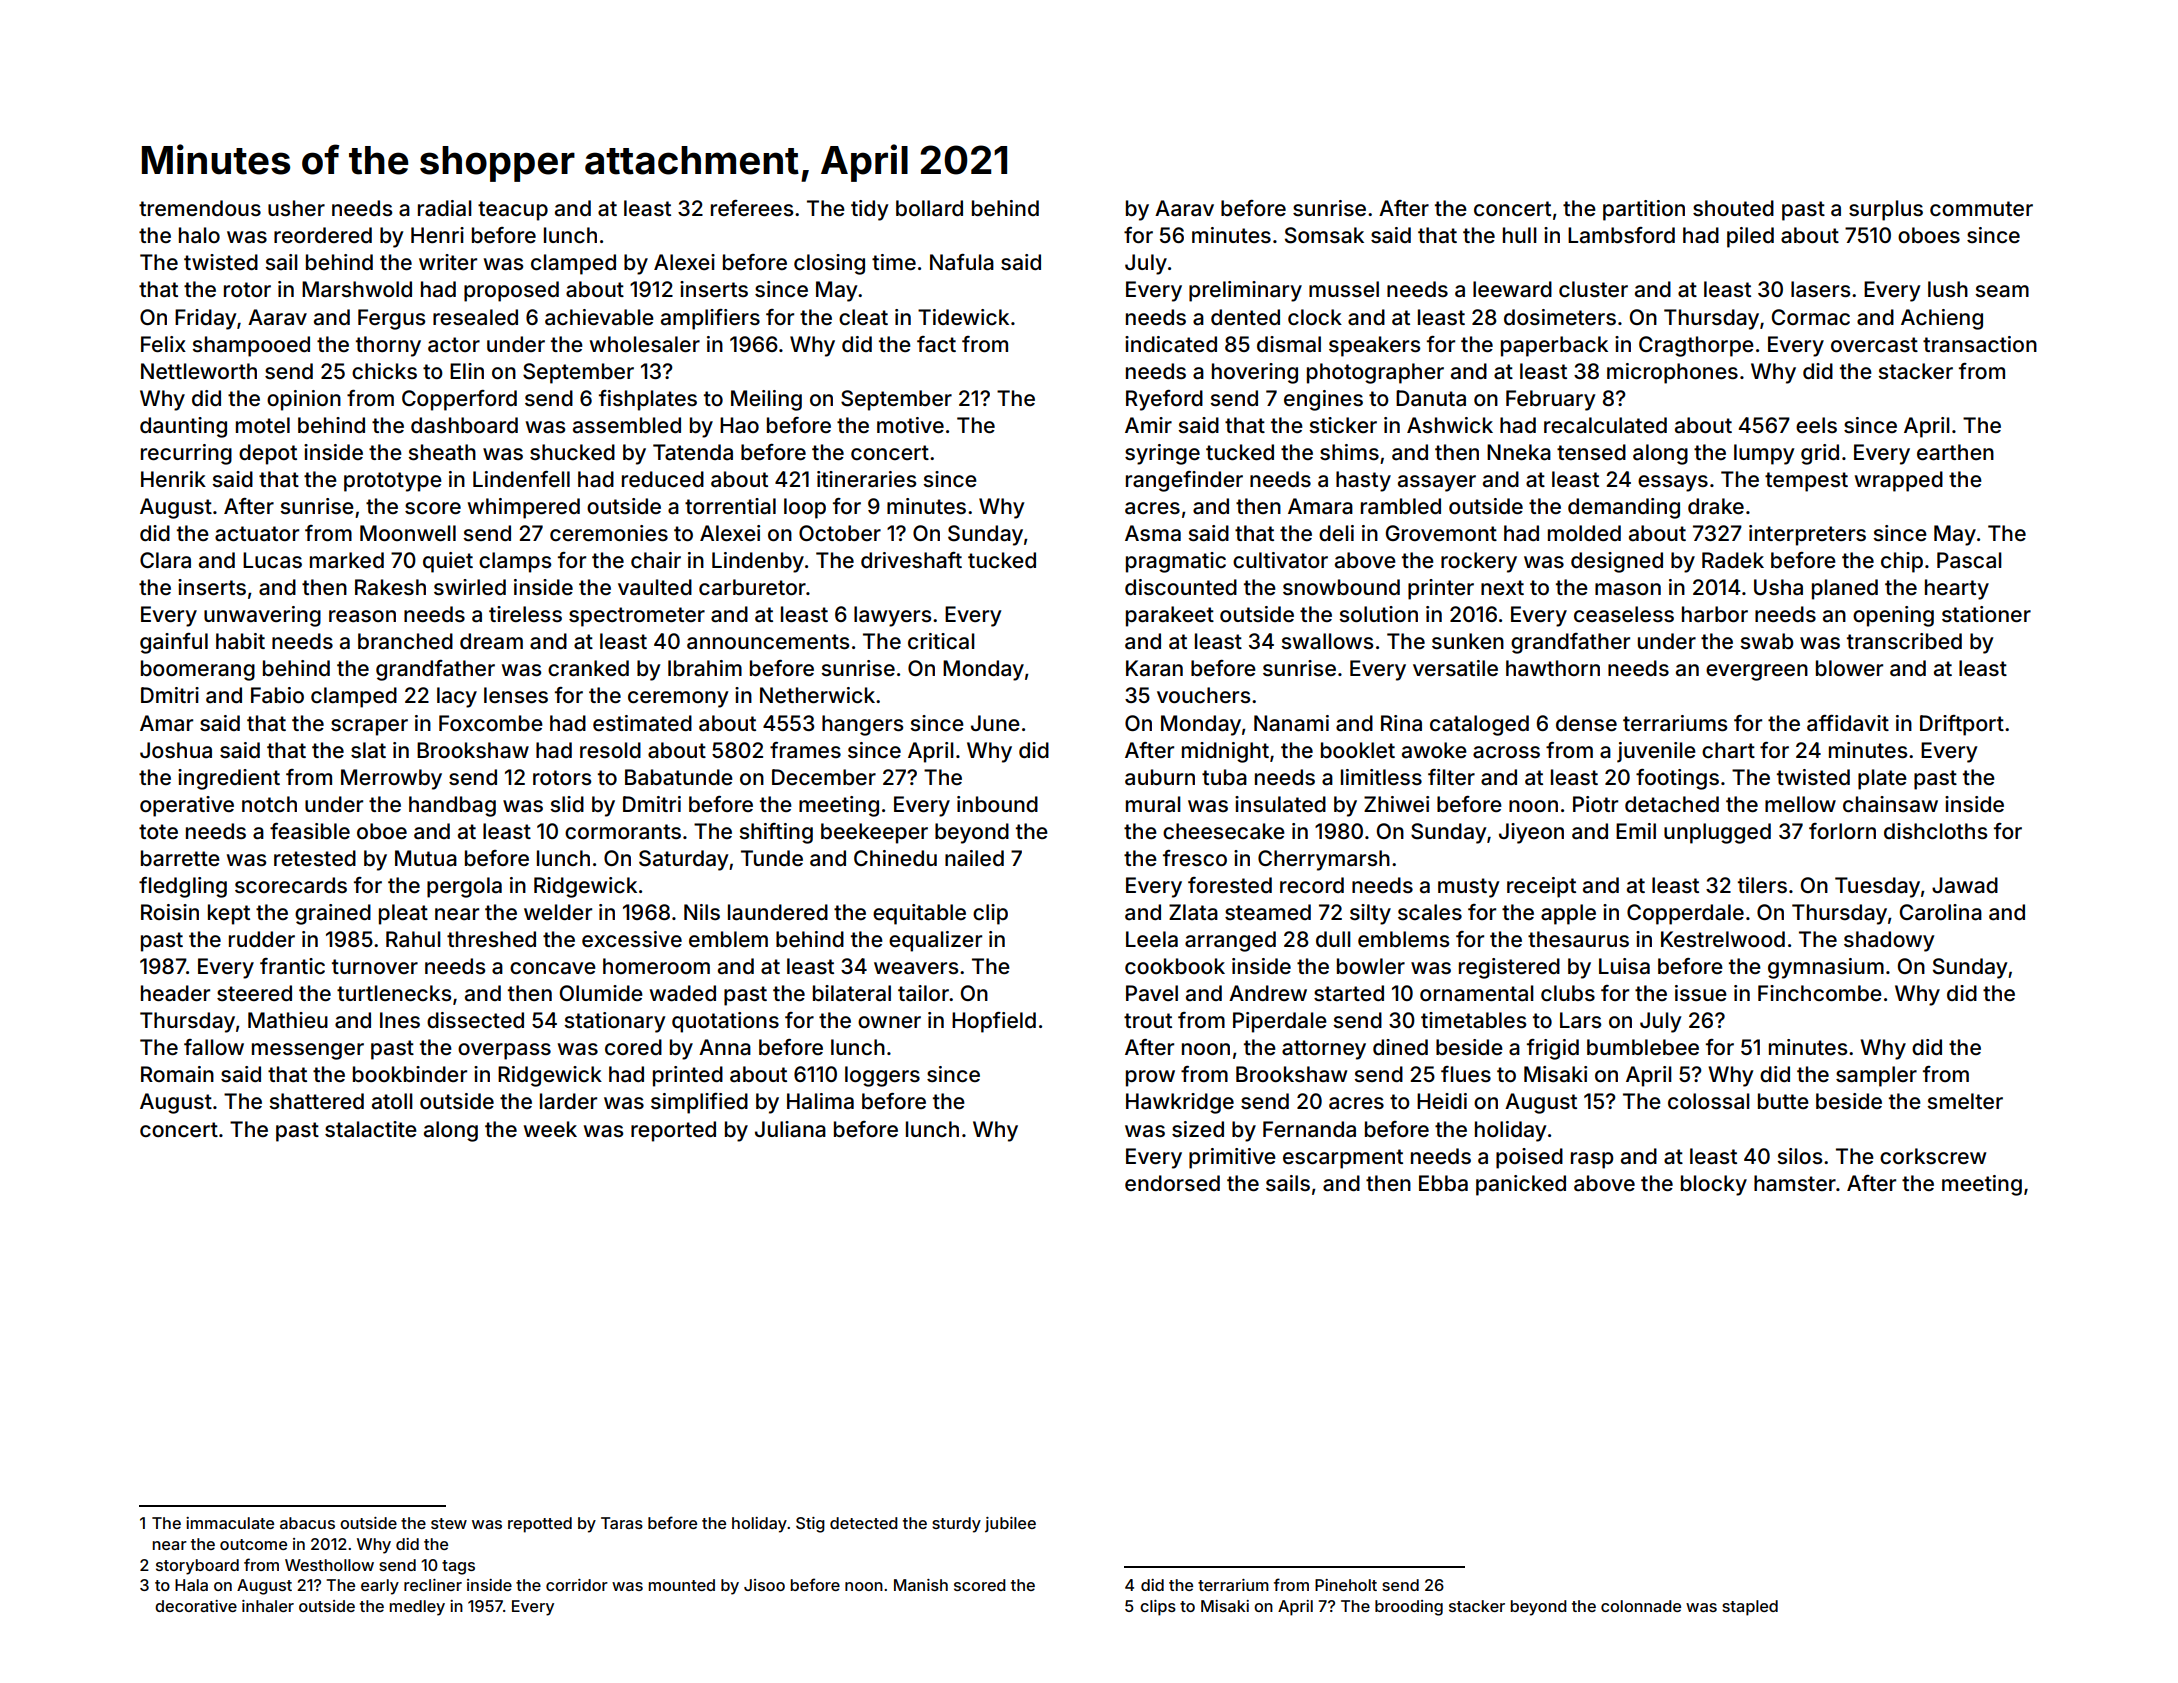 This screenshot has height=1683, width=2178. What do you see at coordinates (205, 319) in the screenshot?
I see `Friday` at bounding box center [205, 319].
